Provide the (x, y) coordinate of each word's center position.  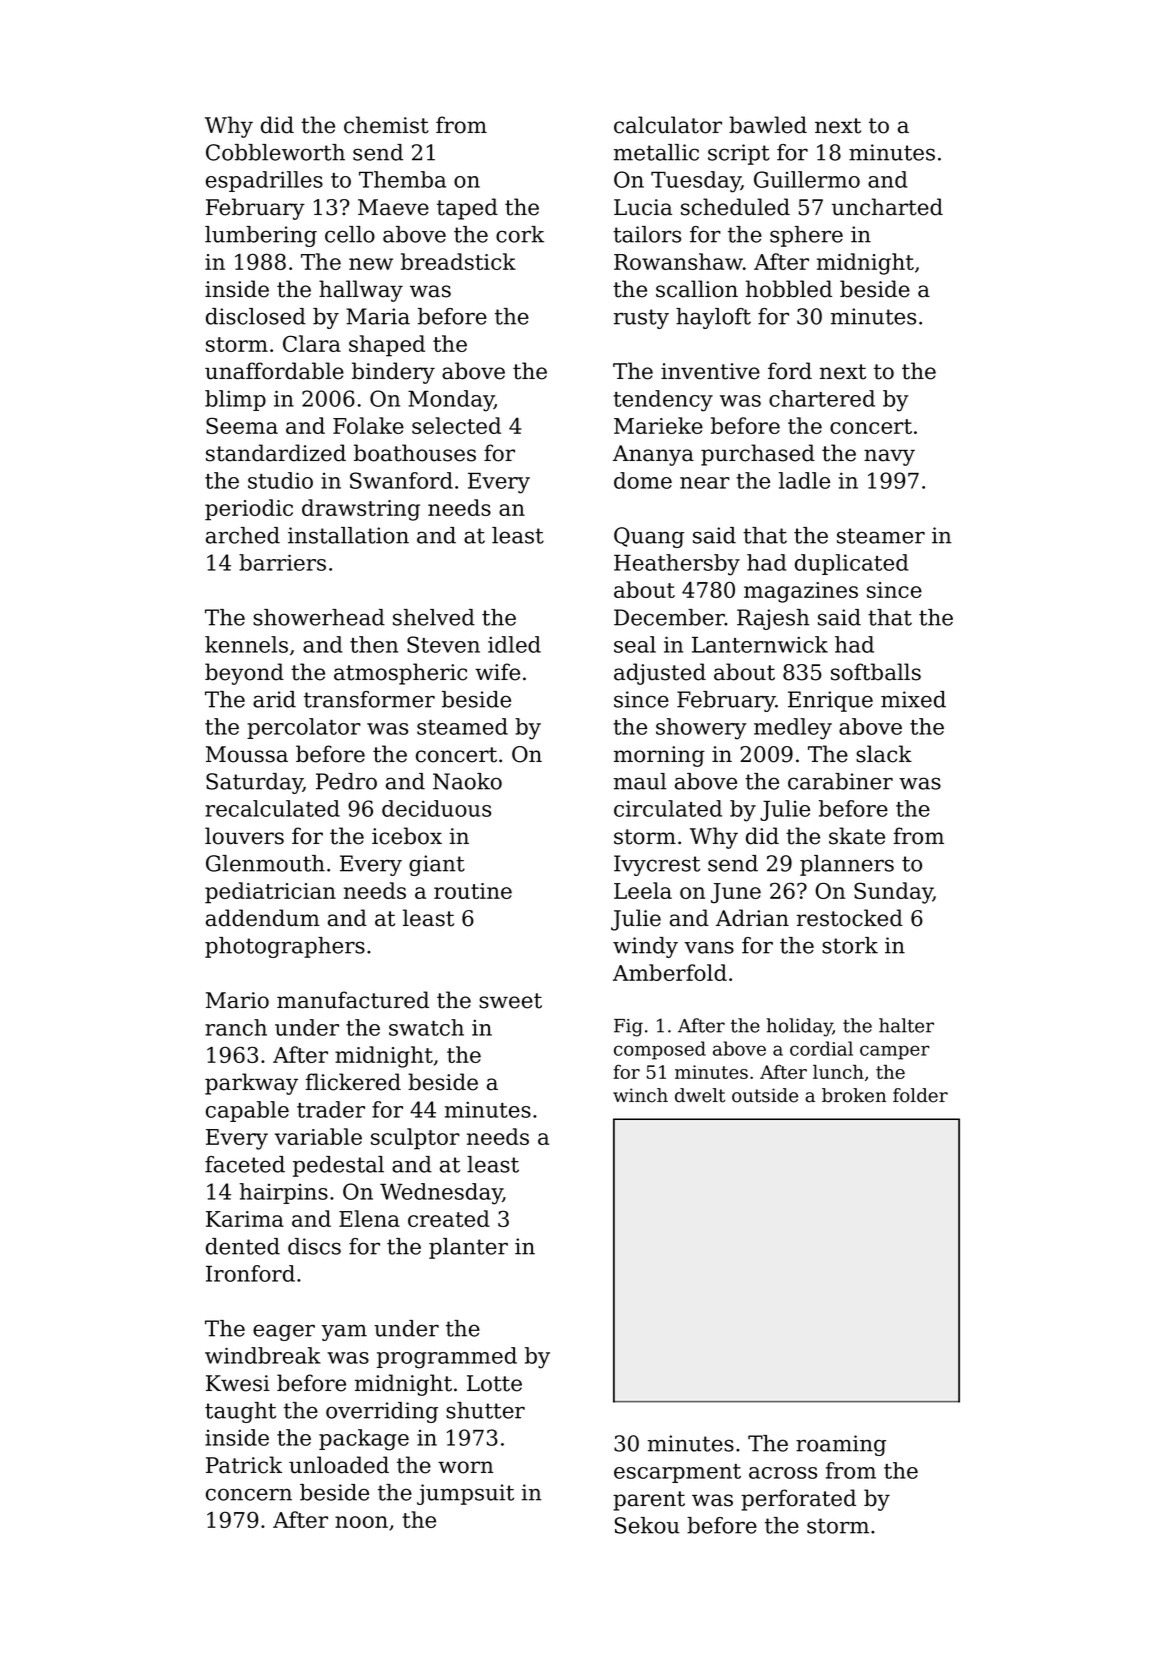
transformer (369, 699)
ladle (804, 480)
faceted (245, 1164)
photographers (285, 947)
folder (920, 1095)
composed (660, 1050)
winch (640, 1095)
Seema (242, 425)
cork (520, 234)
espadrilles (264, 181)
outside (765, 1095)
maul (640, 781)
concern (249, 1494)
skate (857, 836)
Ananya (653, 455)
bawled (768, 125)
